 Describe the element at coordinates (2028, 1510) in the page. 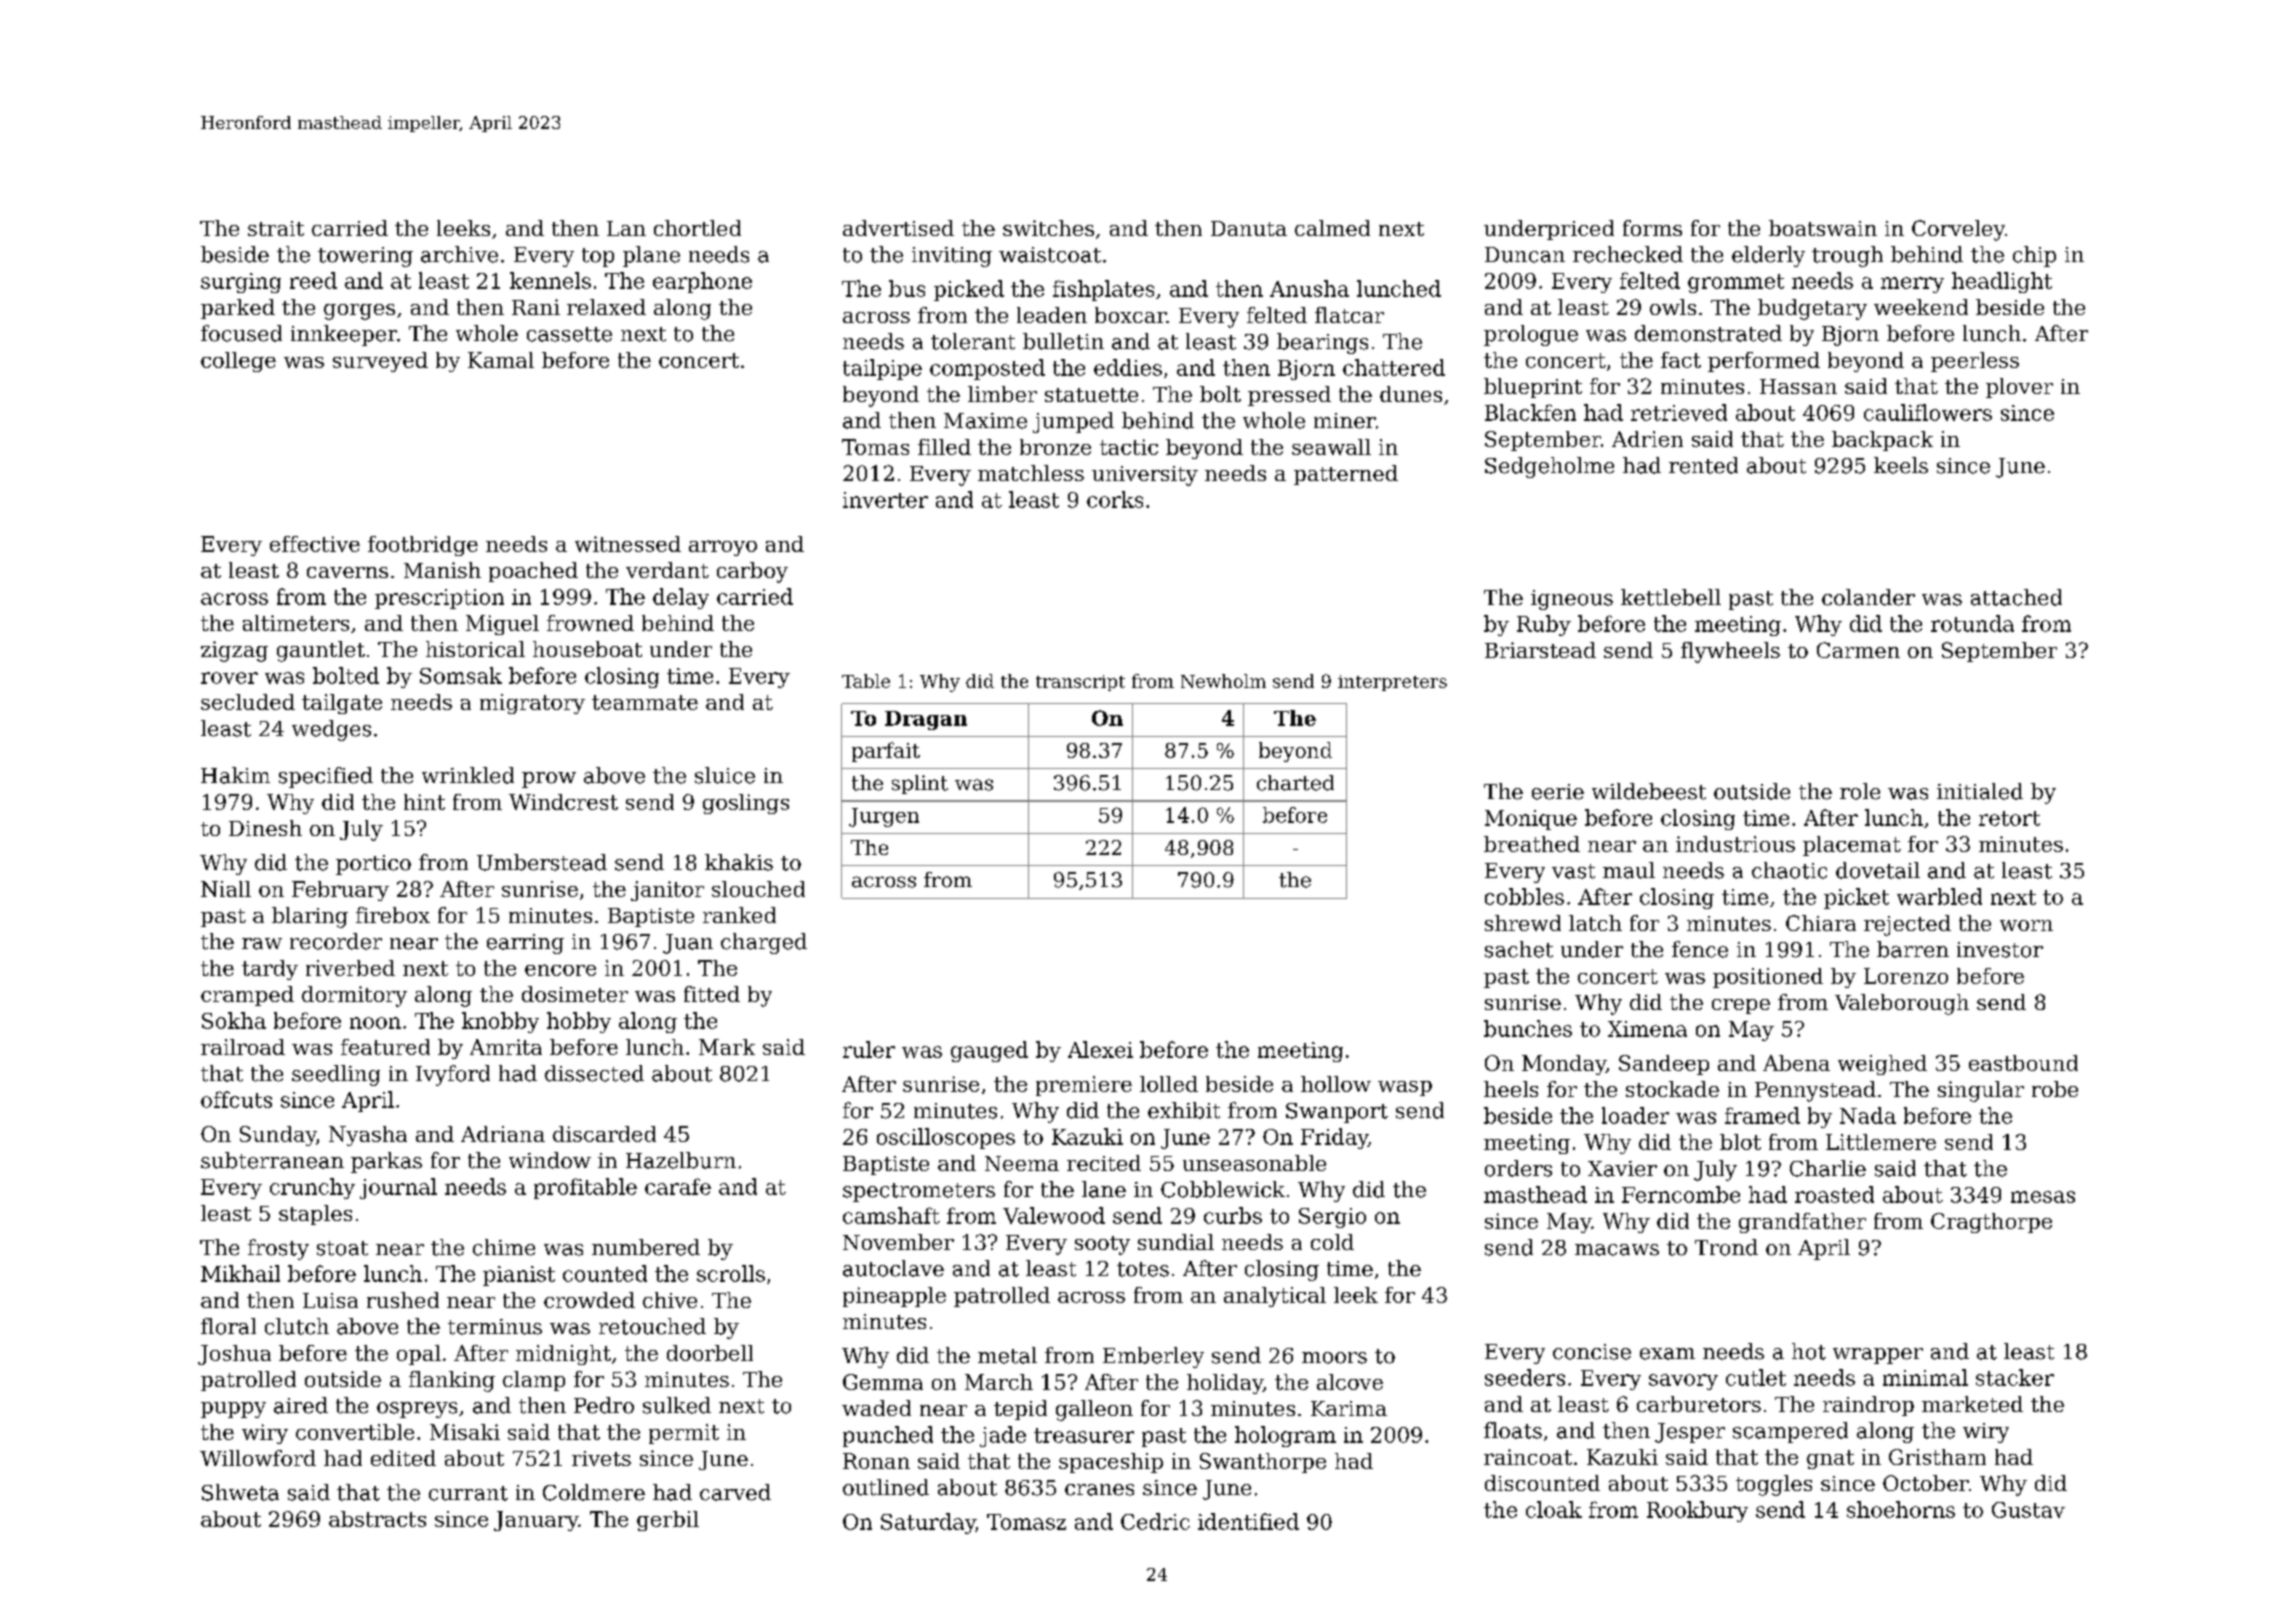

I see `Gustav` at that location.
